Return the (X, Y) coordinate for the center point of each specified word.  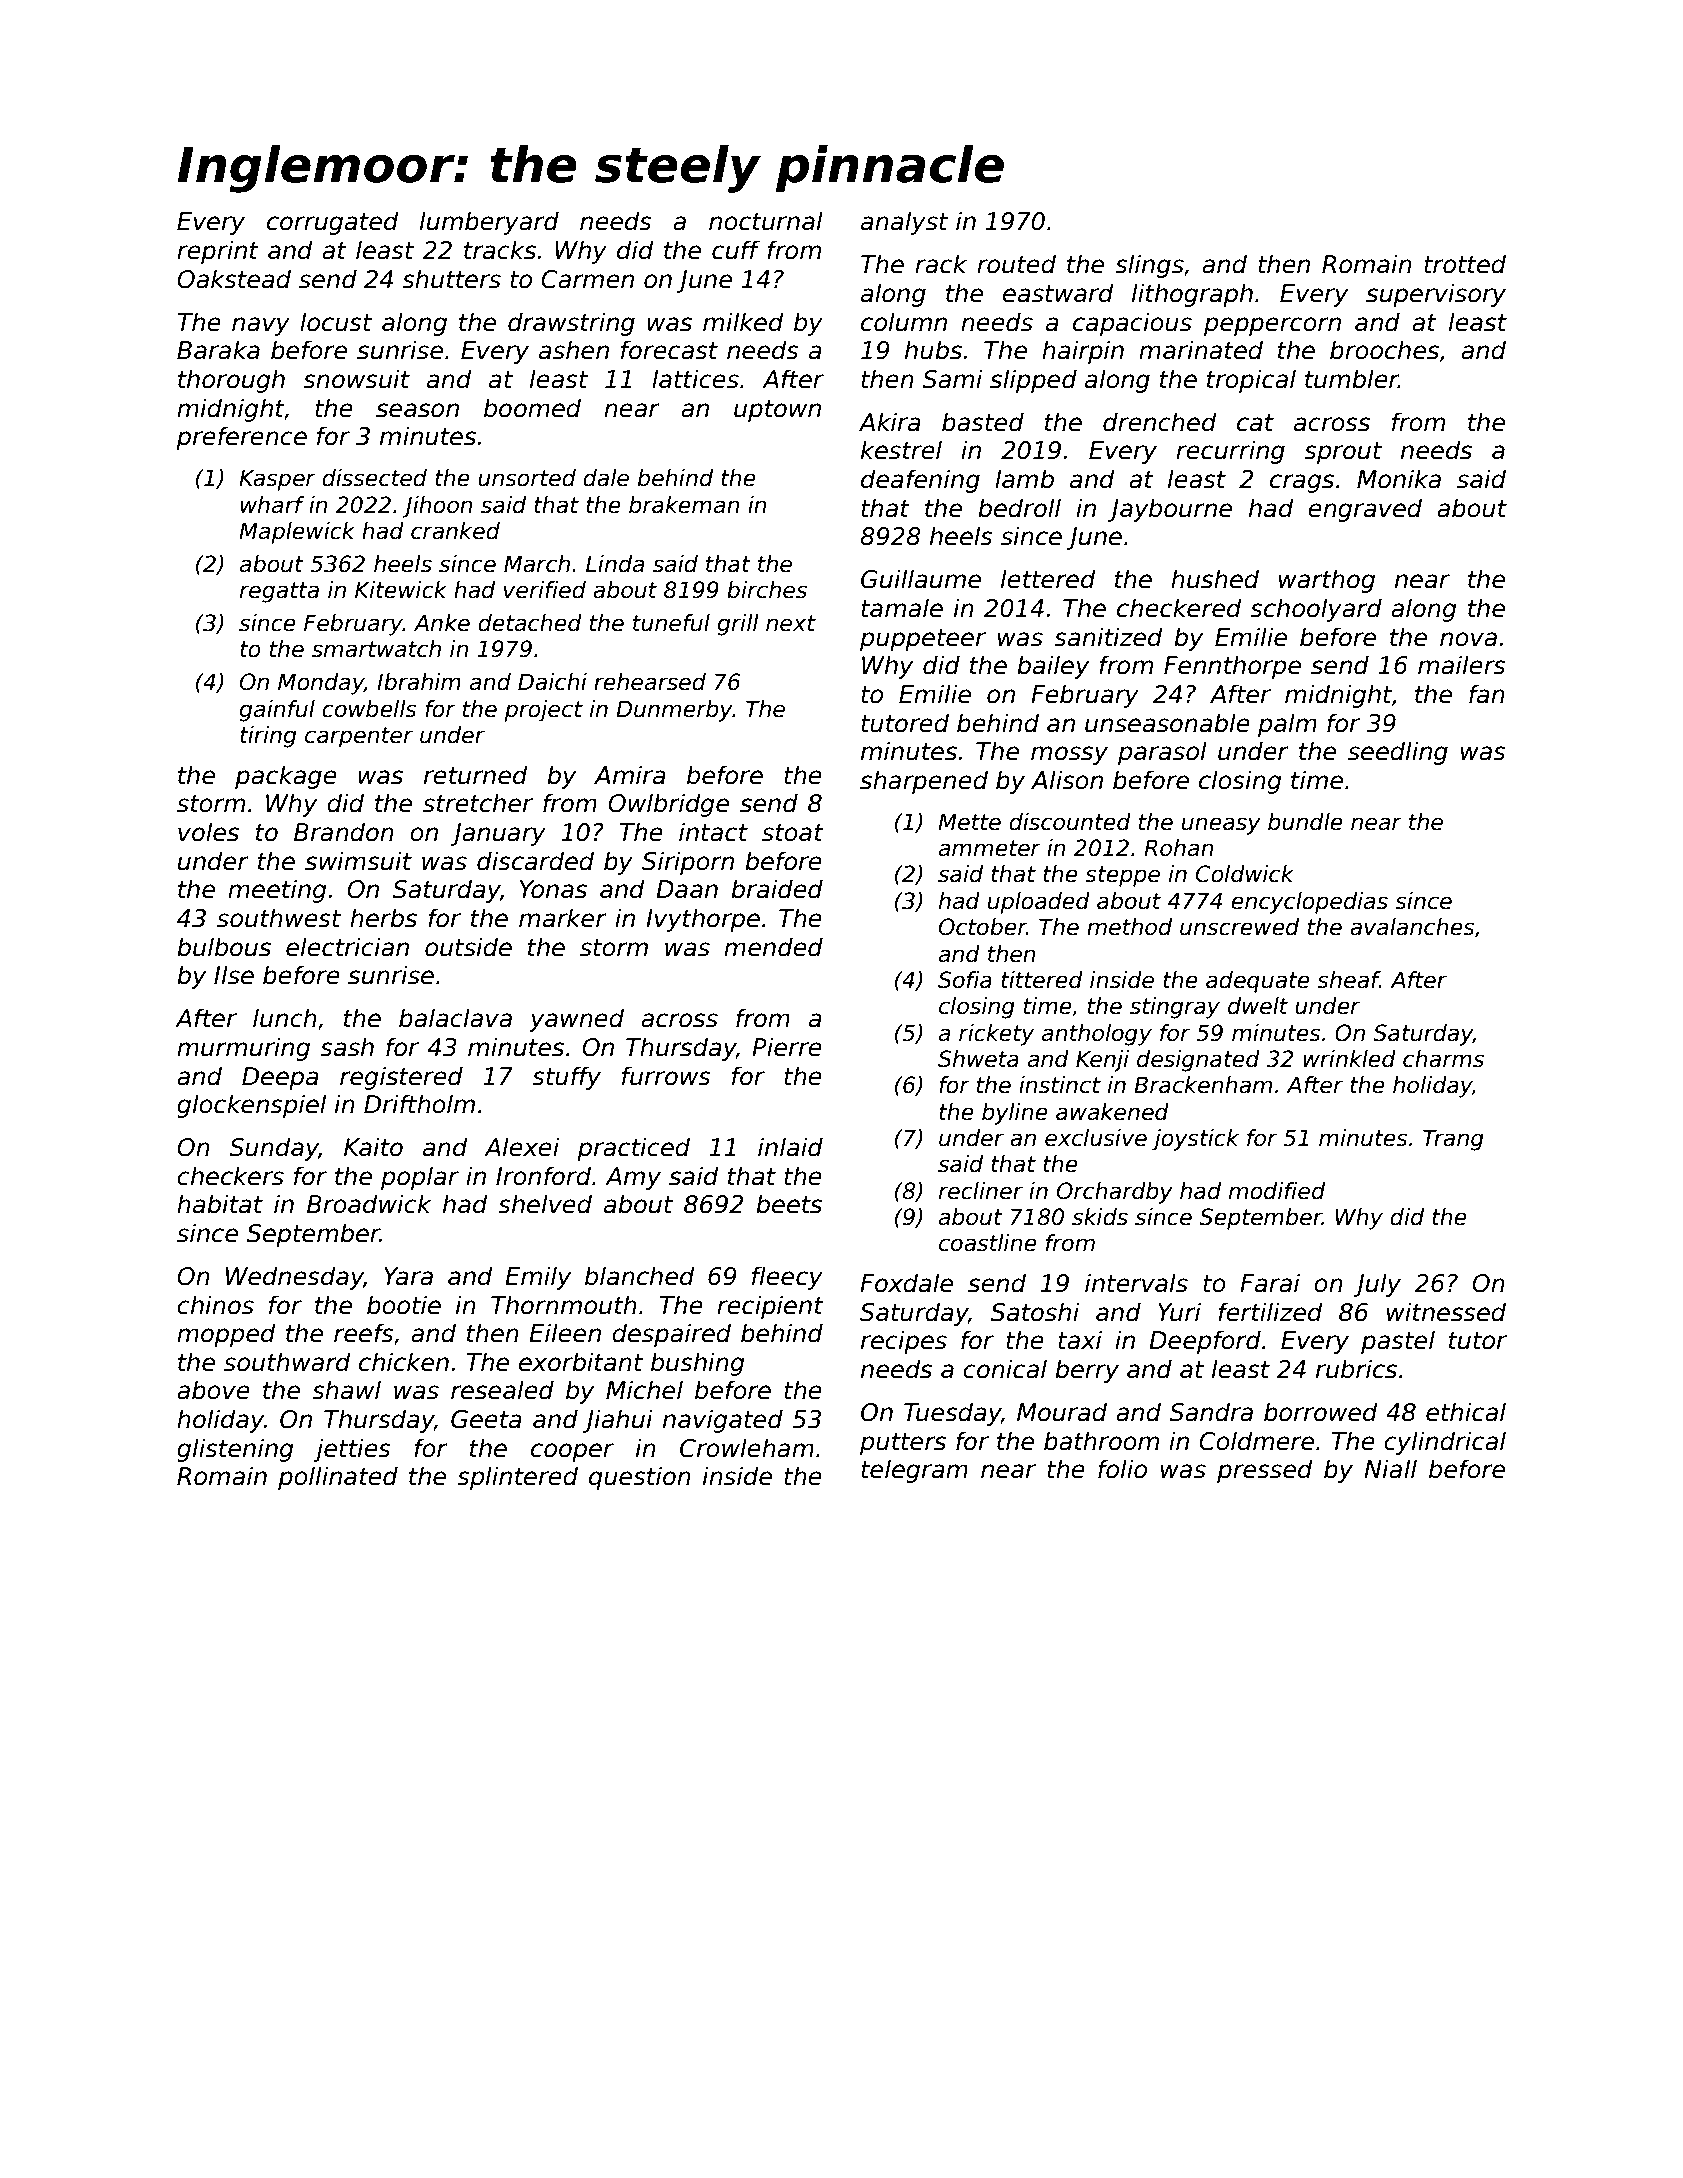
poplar (420, 1178)
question (640, 1478)
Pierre (787, 1047)
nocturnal (766, 221)
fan (1487, 694)
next (791, 623)
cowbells (369, 709)
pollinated (338, 1478)
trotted (1465, 264)
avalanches (1412, 927)
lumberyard (489, 223)
